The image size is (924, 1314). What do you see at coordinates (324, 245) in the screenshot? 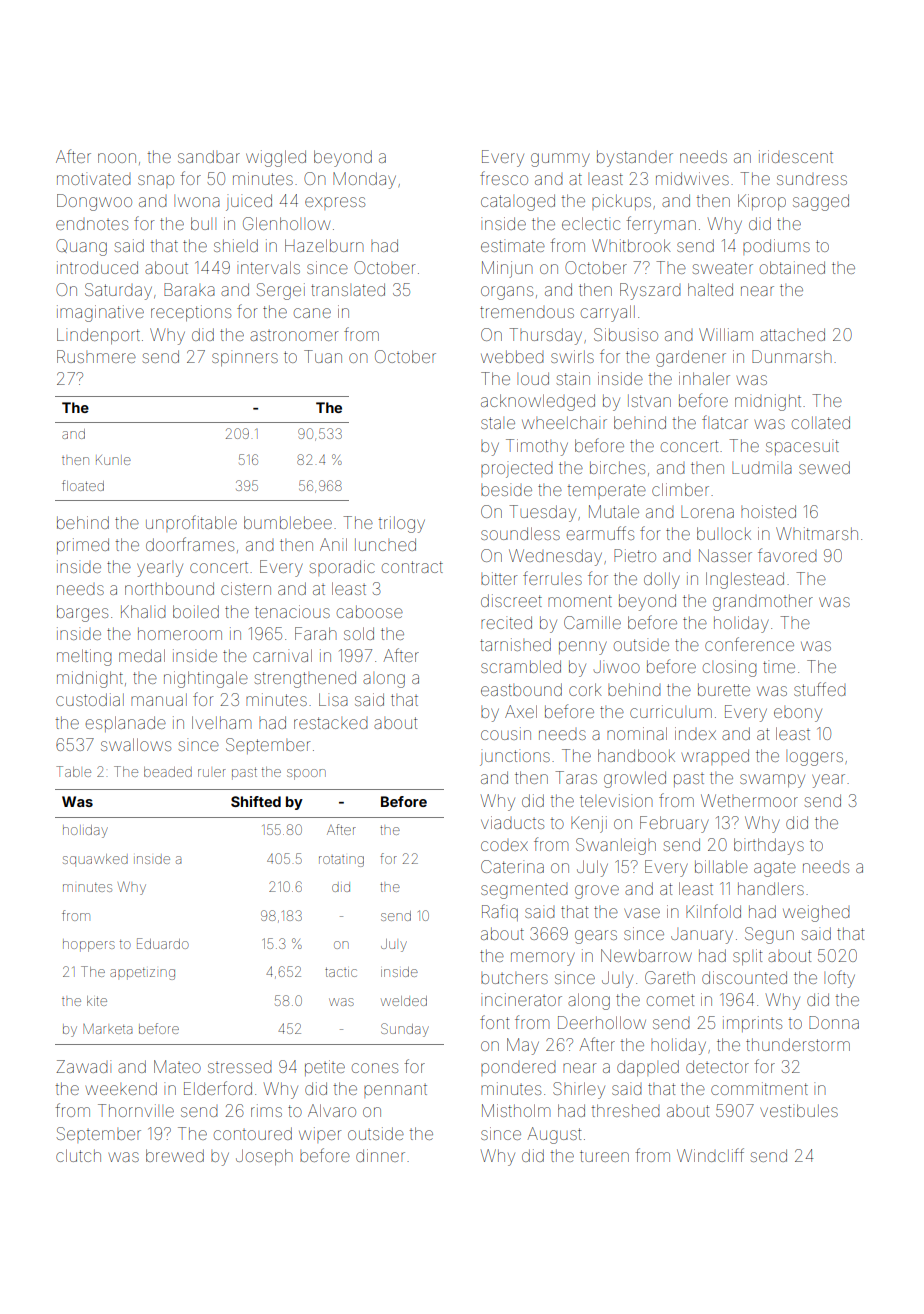
I see `Hazelburn` at bounding box center [324, 245].
